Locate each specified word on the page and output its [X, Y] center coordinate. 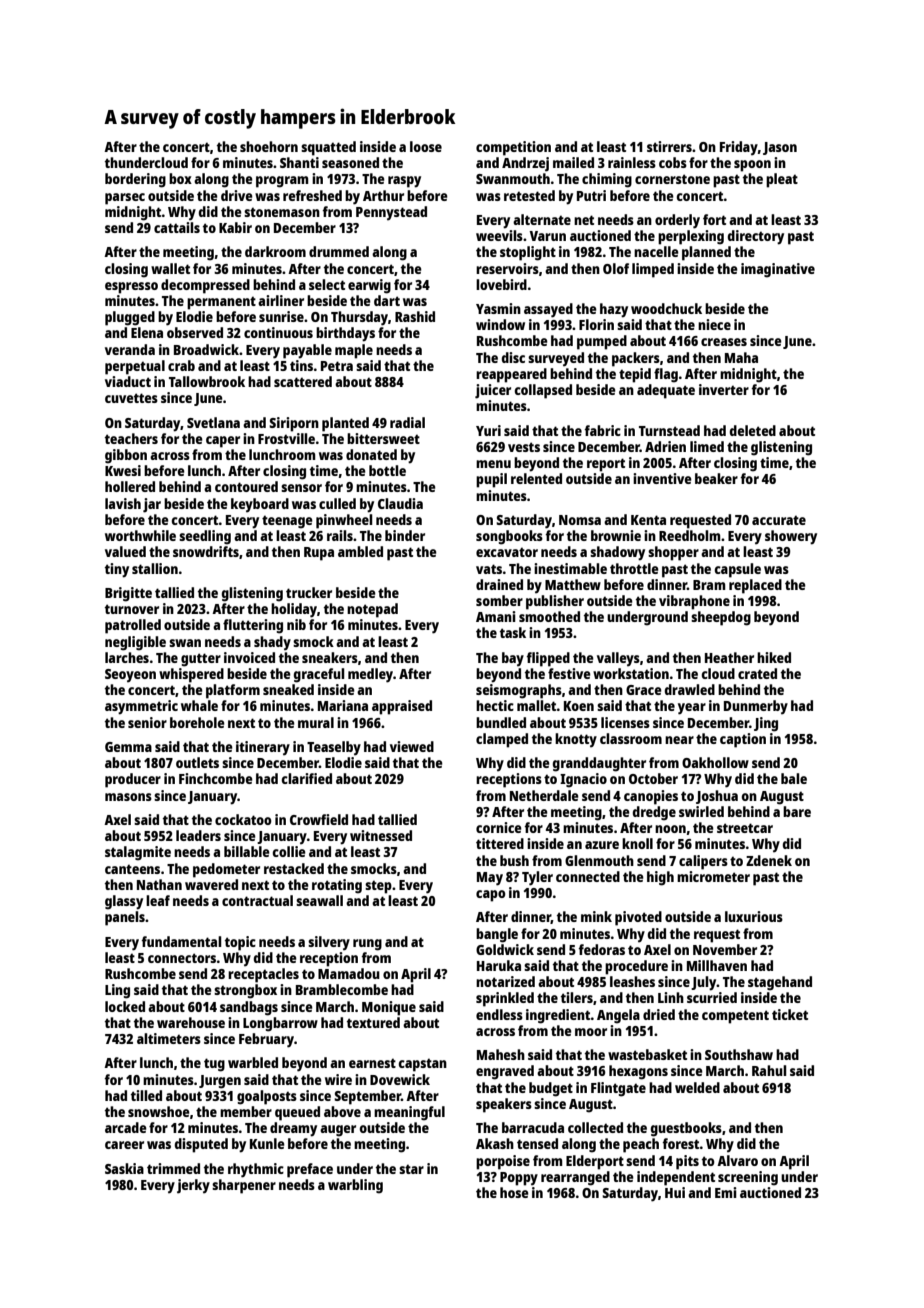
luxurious [754, 916]
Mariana [343, 705]
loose [426, 146]
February [266, 1040]
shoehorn [269, 146]
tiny [117, 570]
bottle [387, 470]
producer [133, 780]
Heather [729, 657]
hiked [774, 657]
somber [499, 600]
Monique [389, 1008]
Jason [780, 148]
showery [791, 537]
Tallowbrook [207, 381]
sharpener [244, 1186]
